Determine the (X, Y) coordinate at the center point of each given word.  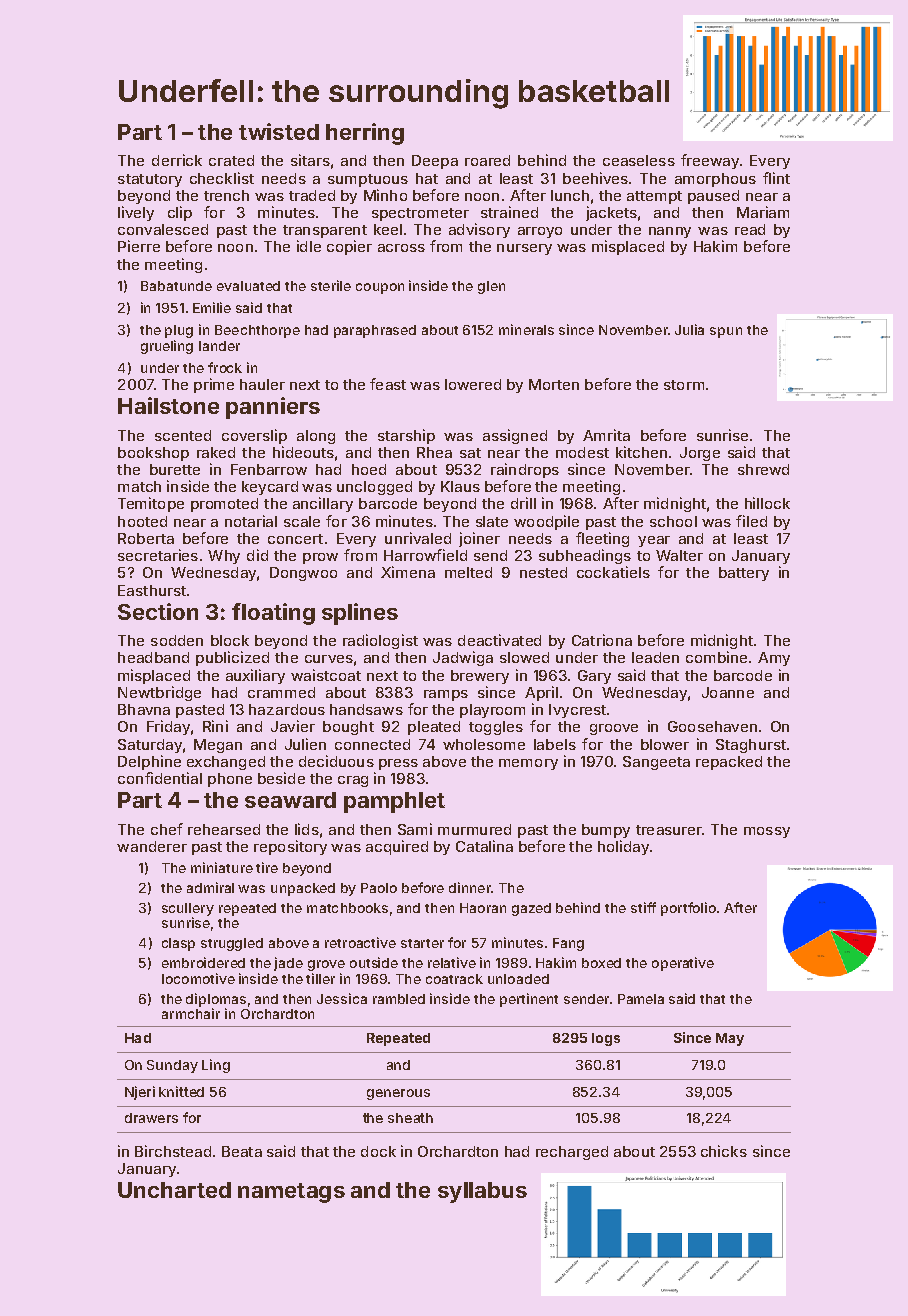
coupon (380, 288)
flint (776, 178)
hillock (767, 503)
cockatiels (613, 572)
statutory (150, 180)
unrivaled (418, 538)
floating (273, 614)
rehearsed (224, 829)
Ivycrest (577, 711)
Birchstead (173, 1151)
